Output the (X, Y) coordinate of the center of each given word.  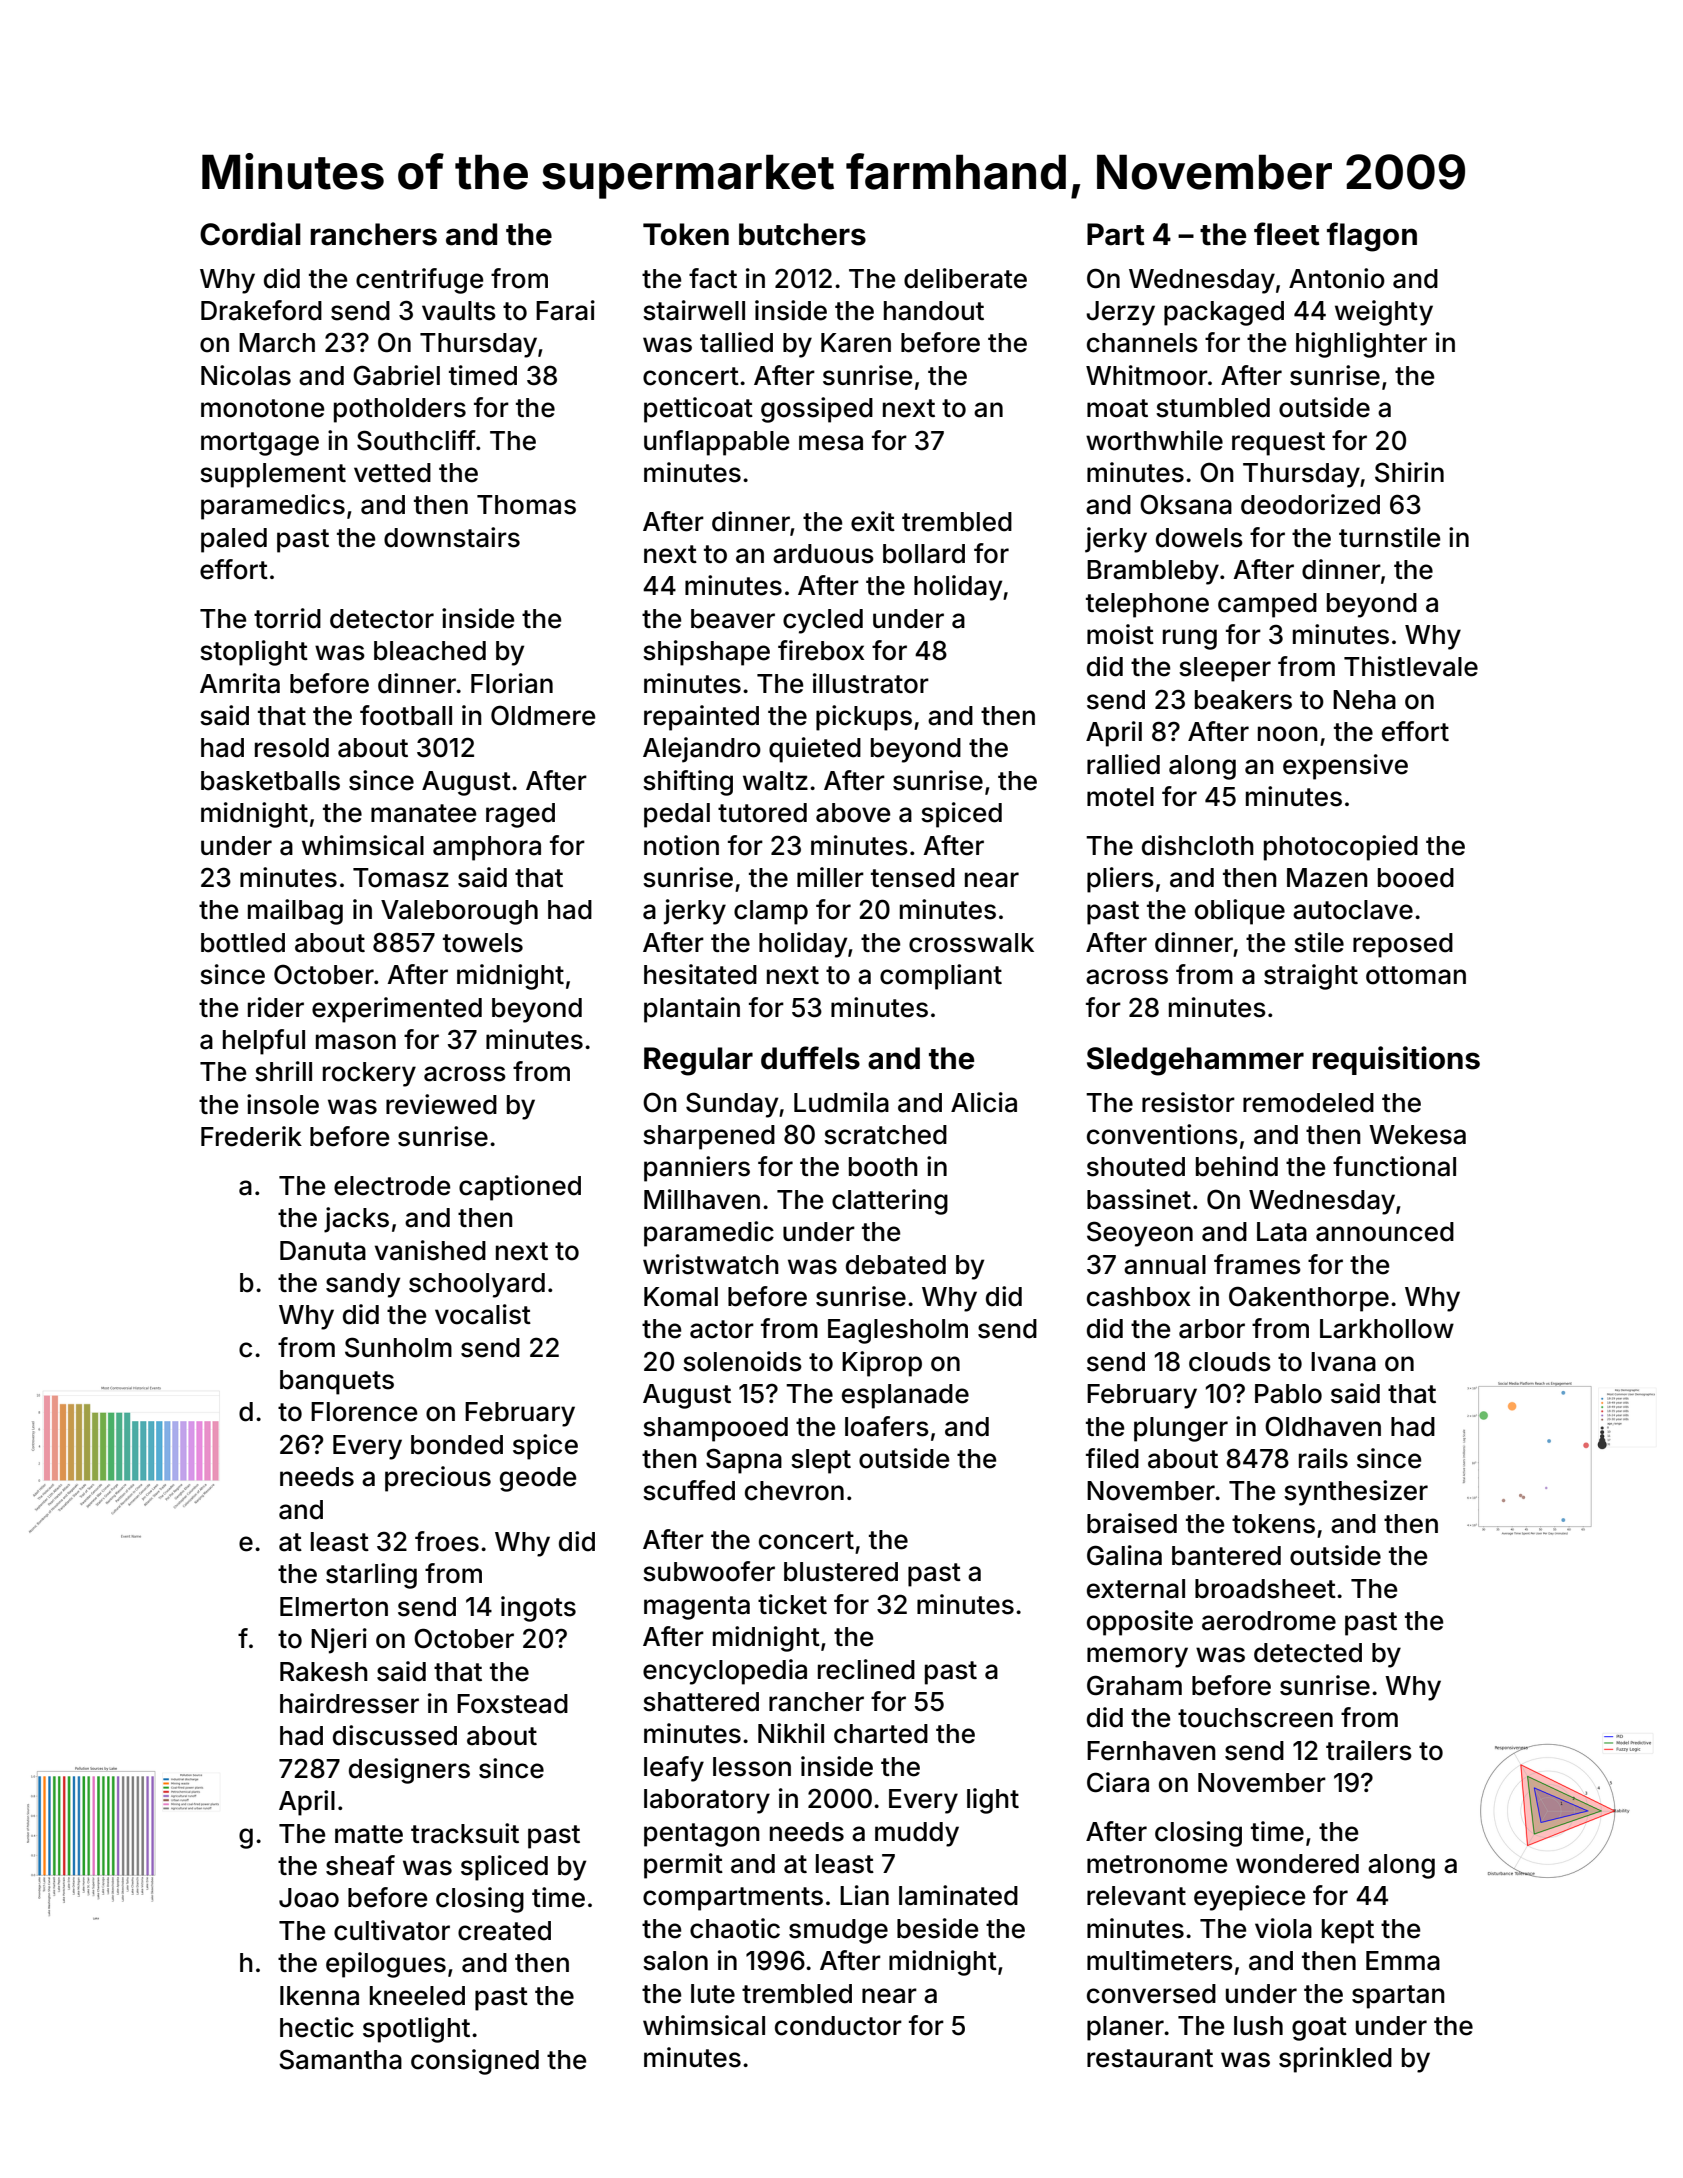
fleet (1287, 234)
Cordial (250, 234)
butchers (802, 234)
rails (1323, 1458)
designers (409, 1771)
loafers (887, 1426)
